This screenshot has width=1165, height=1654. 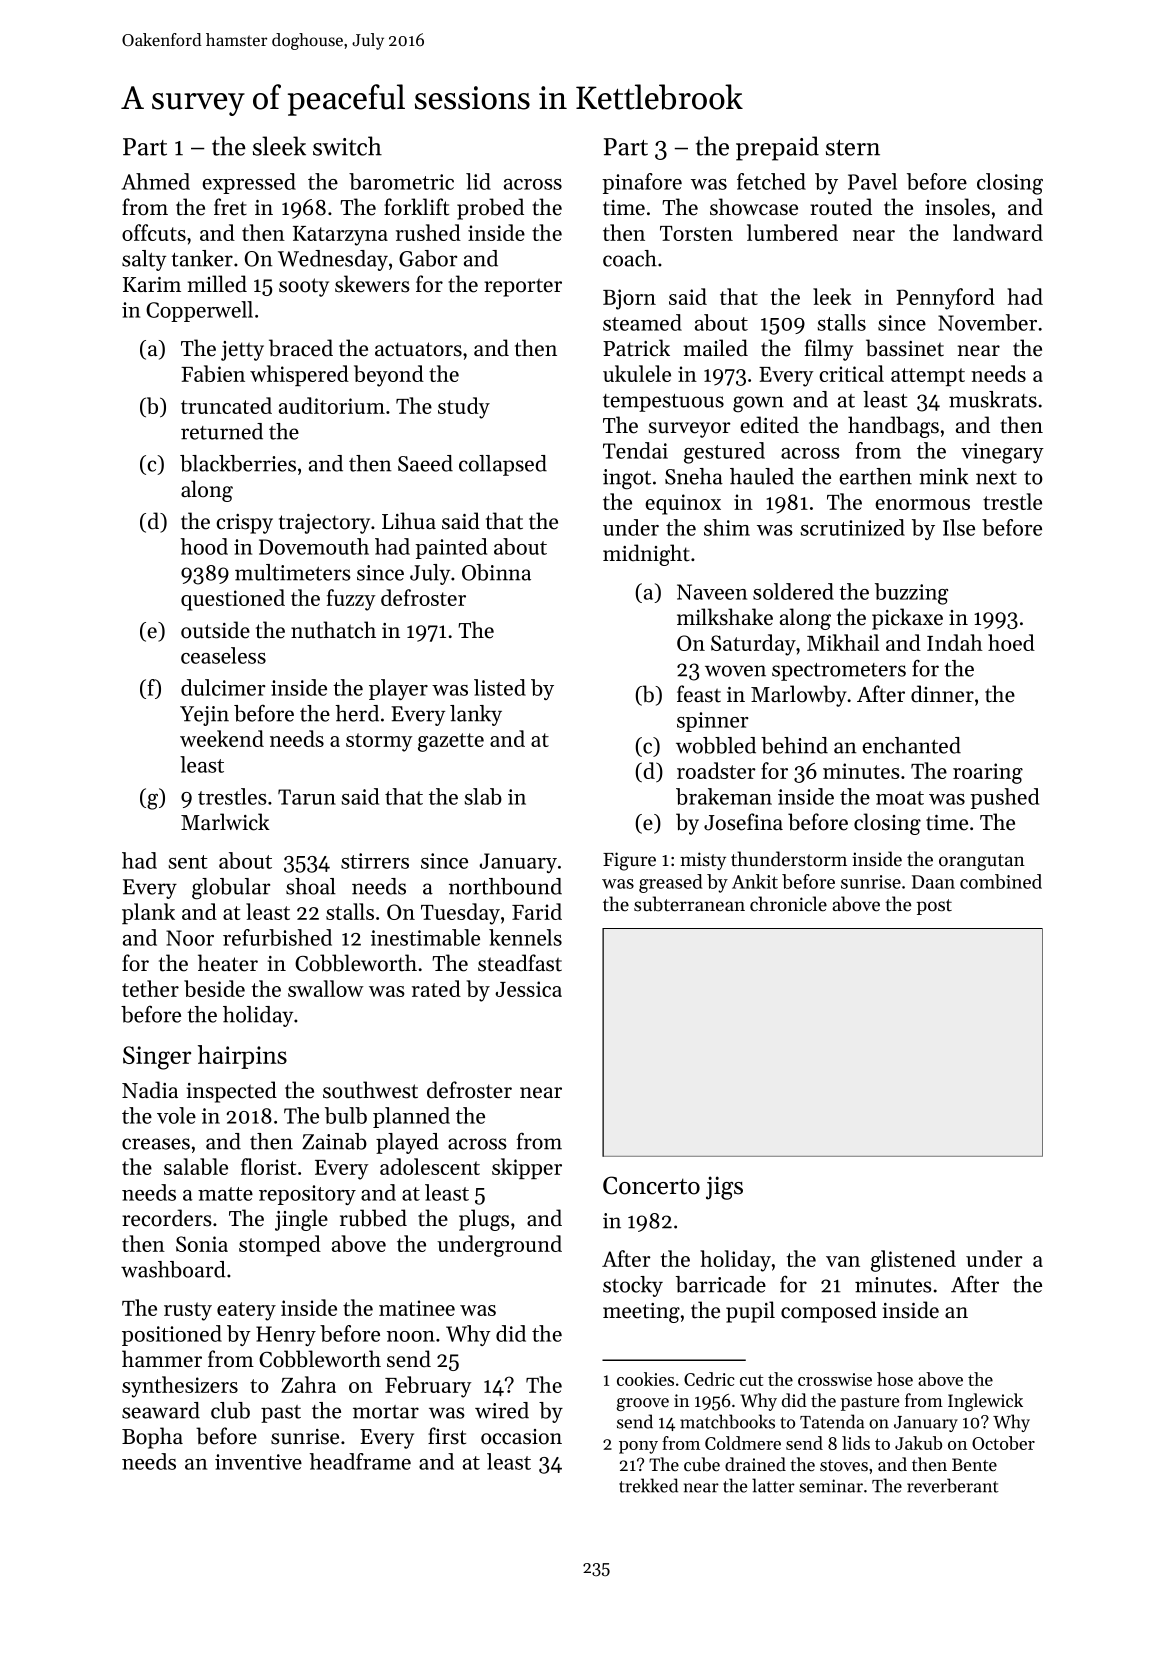 What do you see at coordinates (913, 1261) in the screenshot?
I see `glistened` at bounding box center [913, 1261].
